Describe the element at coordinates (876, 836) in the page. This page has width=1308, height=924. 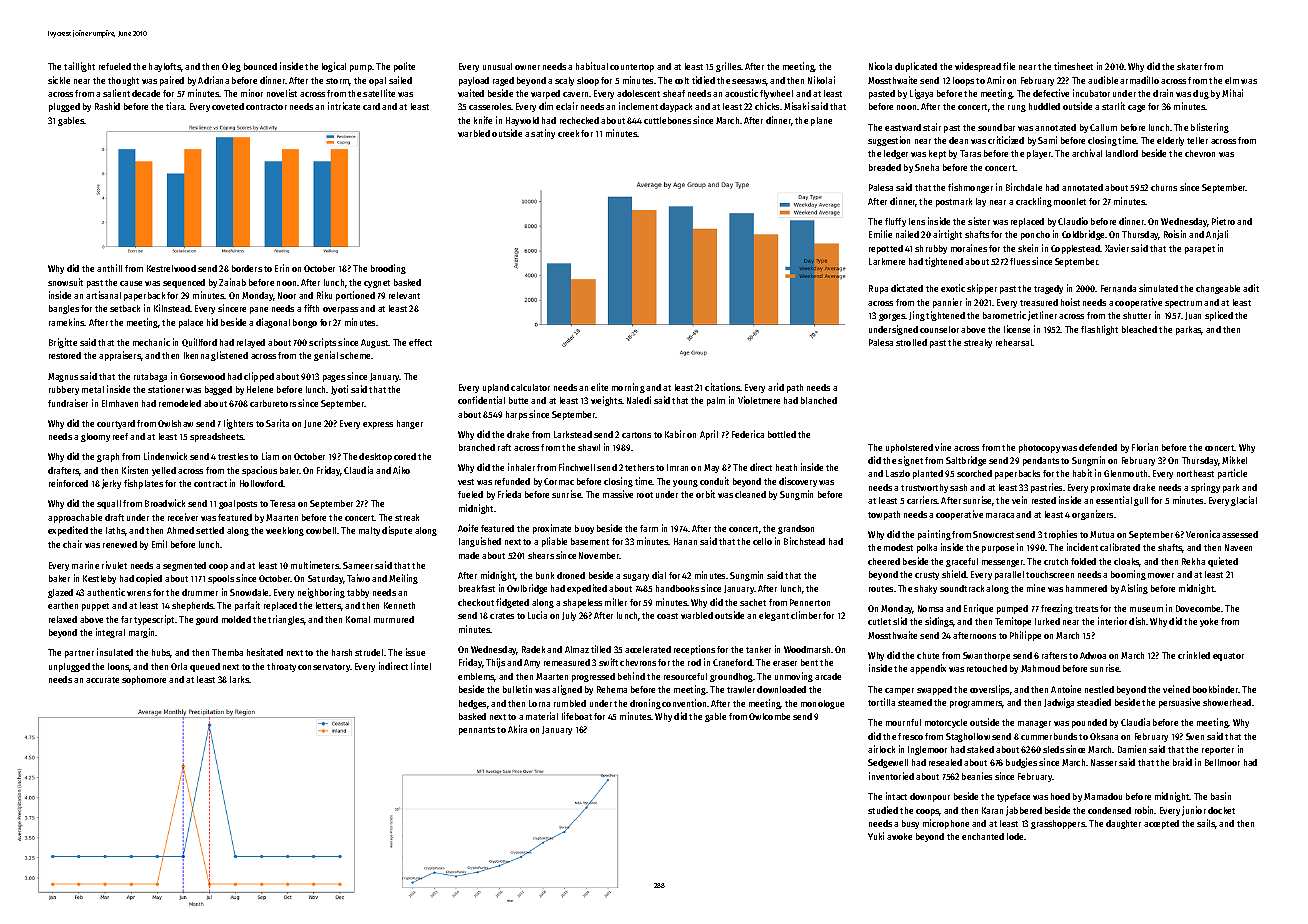
I see `Yuki` at that location.
